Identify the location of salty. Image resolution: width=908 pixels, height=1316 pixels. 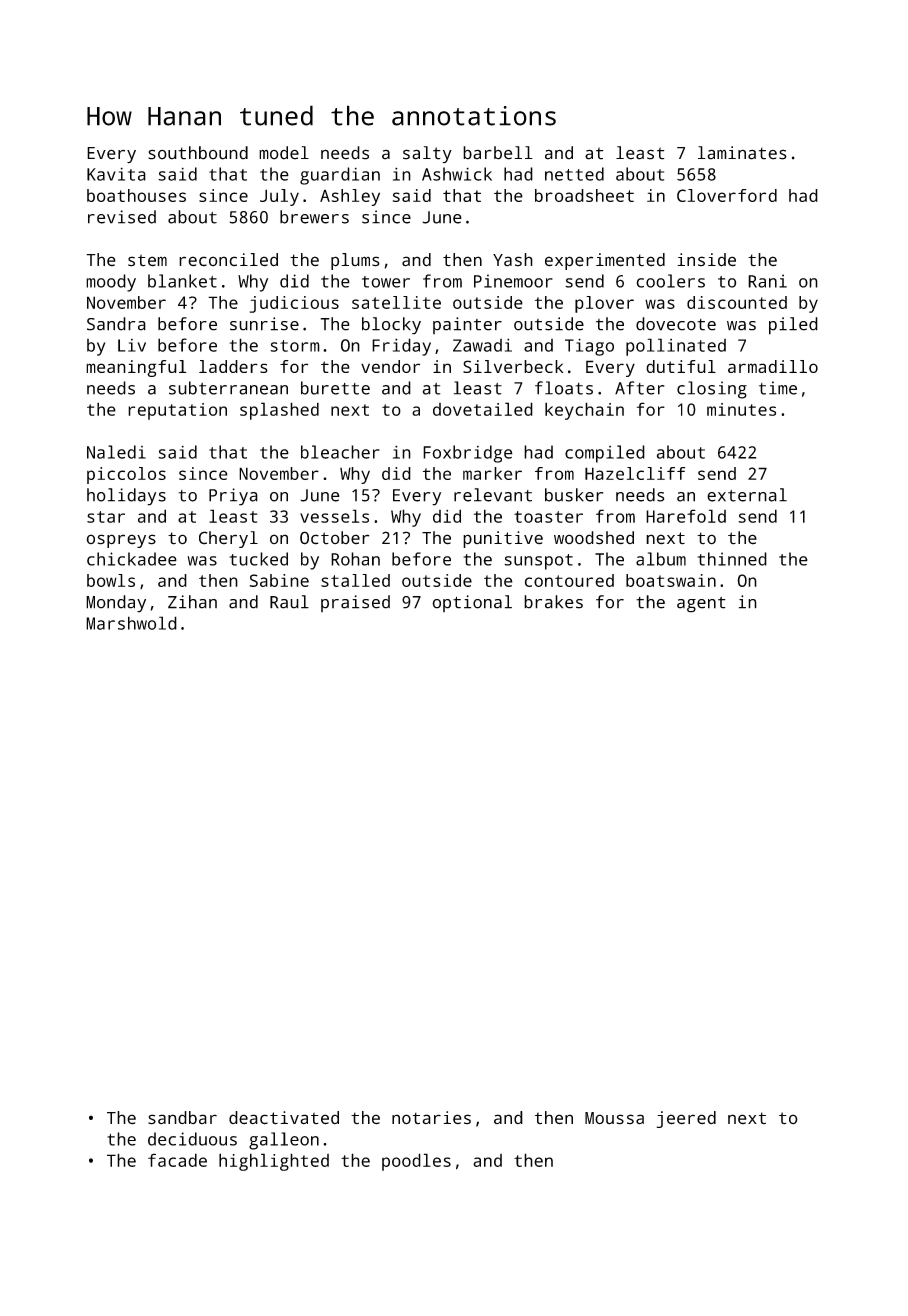
(427, 154).
